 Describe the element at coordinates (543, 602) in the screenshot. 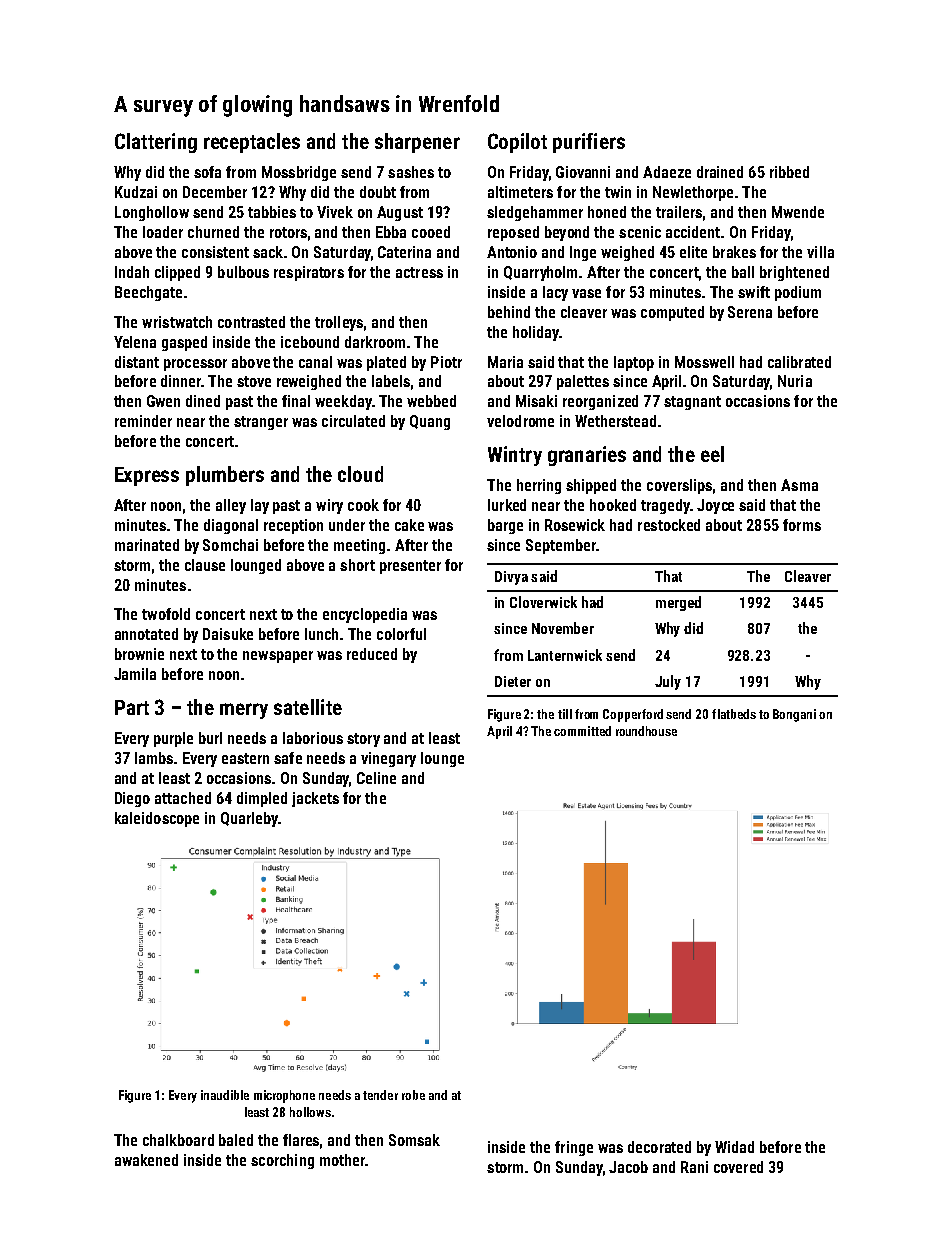

I see `Cloverwick` at that location.
